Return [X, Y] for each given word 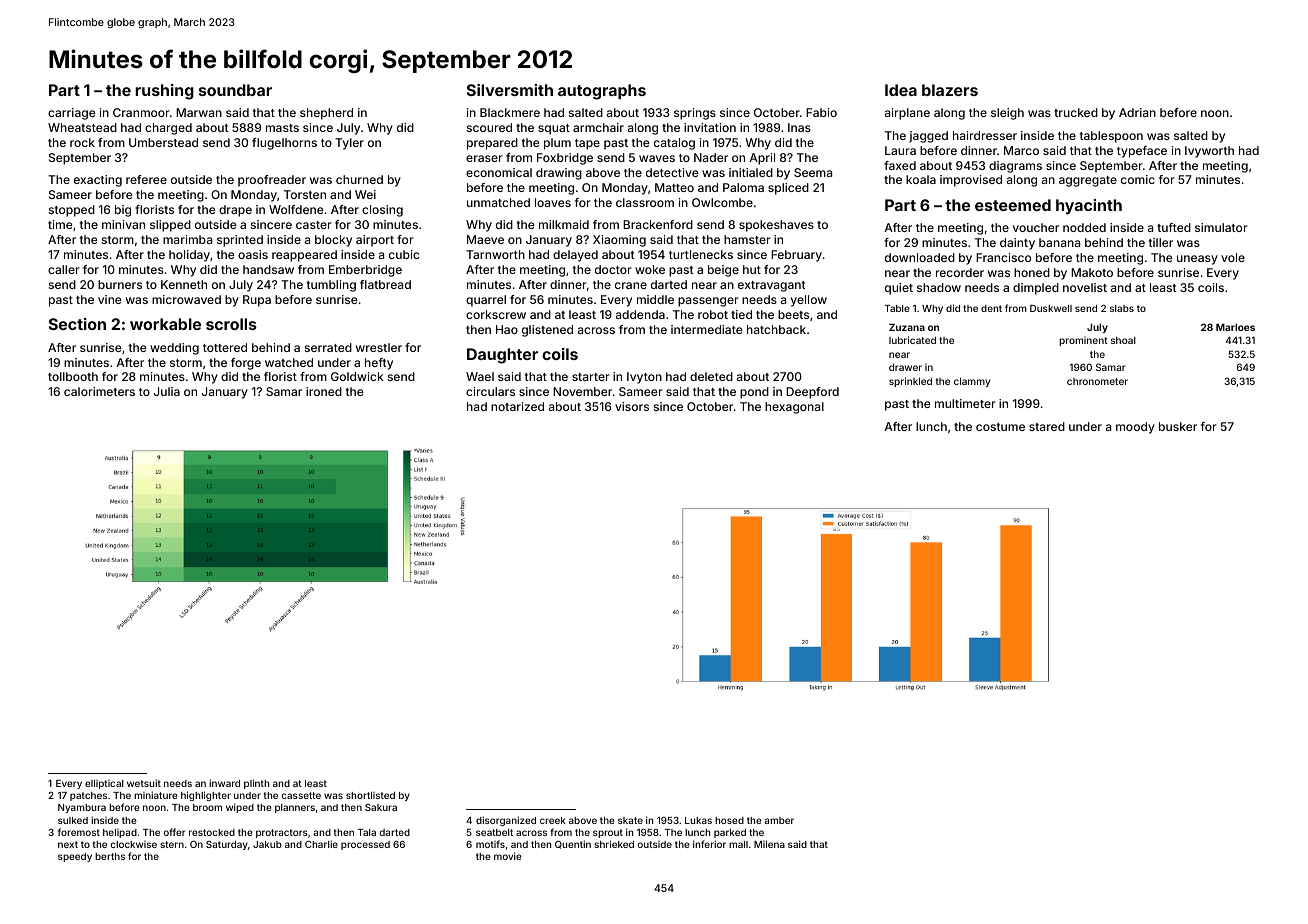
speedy [75, 857]
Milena [769, 844]
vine [110, 299]
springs [695, 114]
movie [508, 856]
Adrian [1137, 112]
